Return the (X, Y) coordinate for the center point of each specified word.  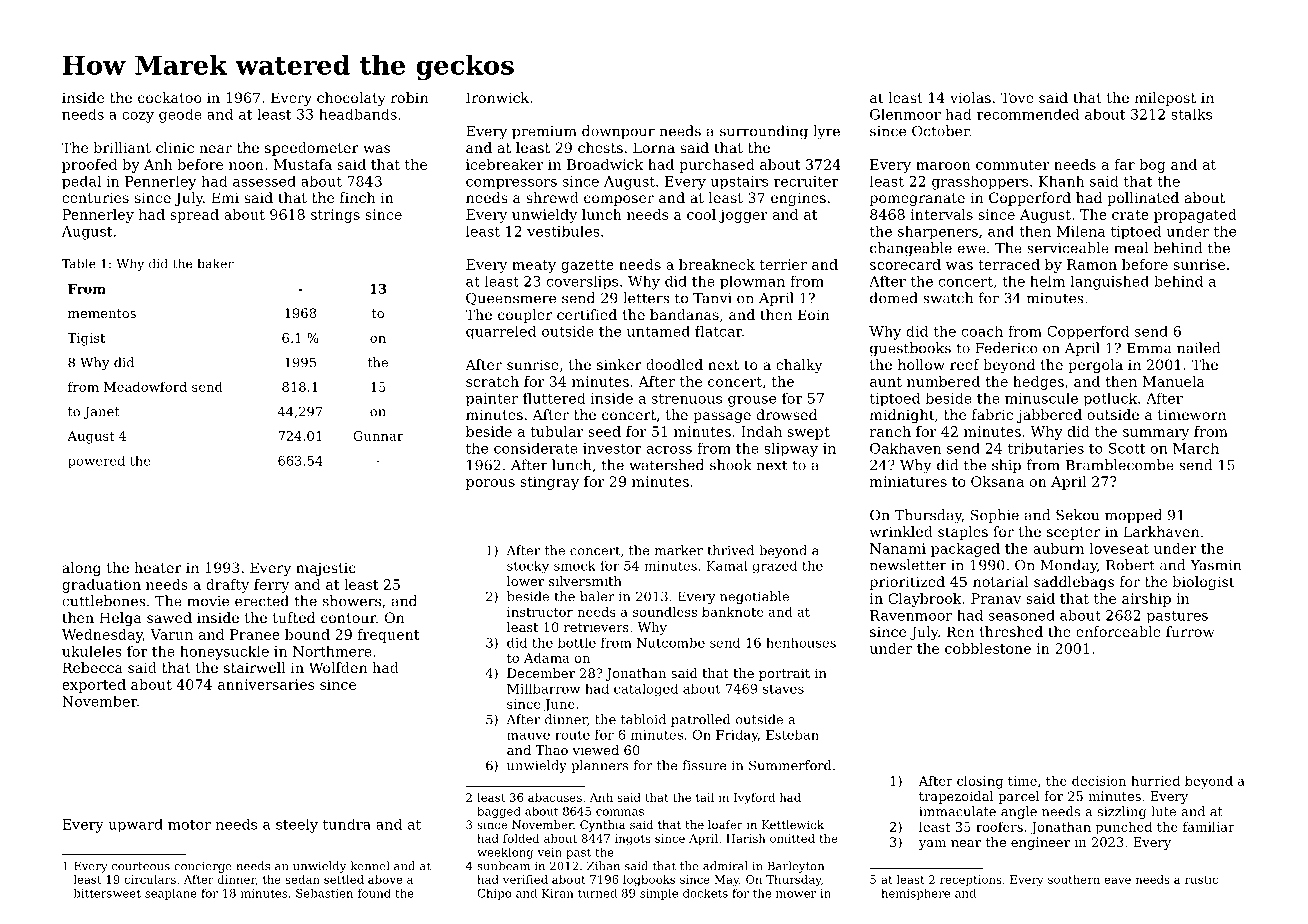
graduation (101, 586)
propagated (1195, 216)
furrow (1190, 631)
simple (659, 894)
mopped (1133, 516)
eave (1117, 880)
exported (94, 686)
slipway (791, 449)
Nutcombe (671, 642)
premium (544, 132)
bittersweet (107, 893)
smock (575, 566)
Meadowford (145, 387)
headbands (358, 114)
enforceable (1118, 631)
